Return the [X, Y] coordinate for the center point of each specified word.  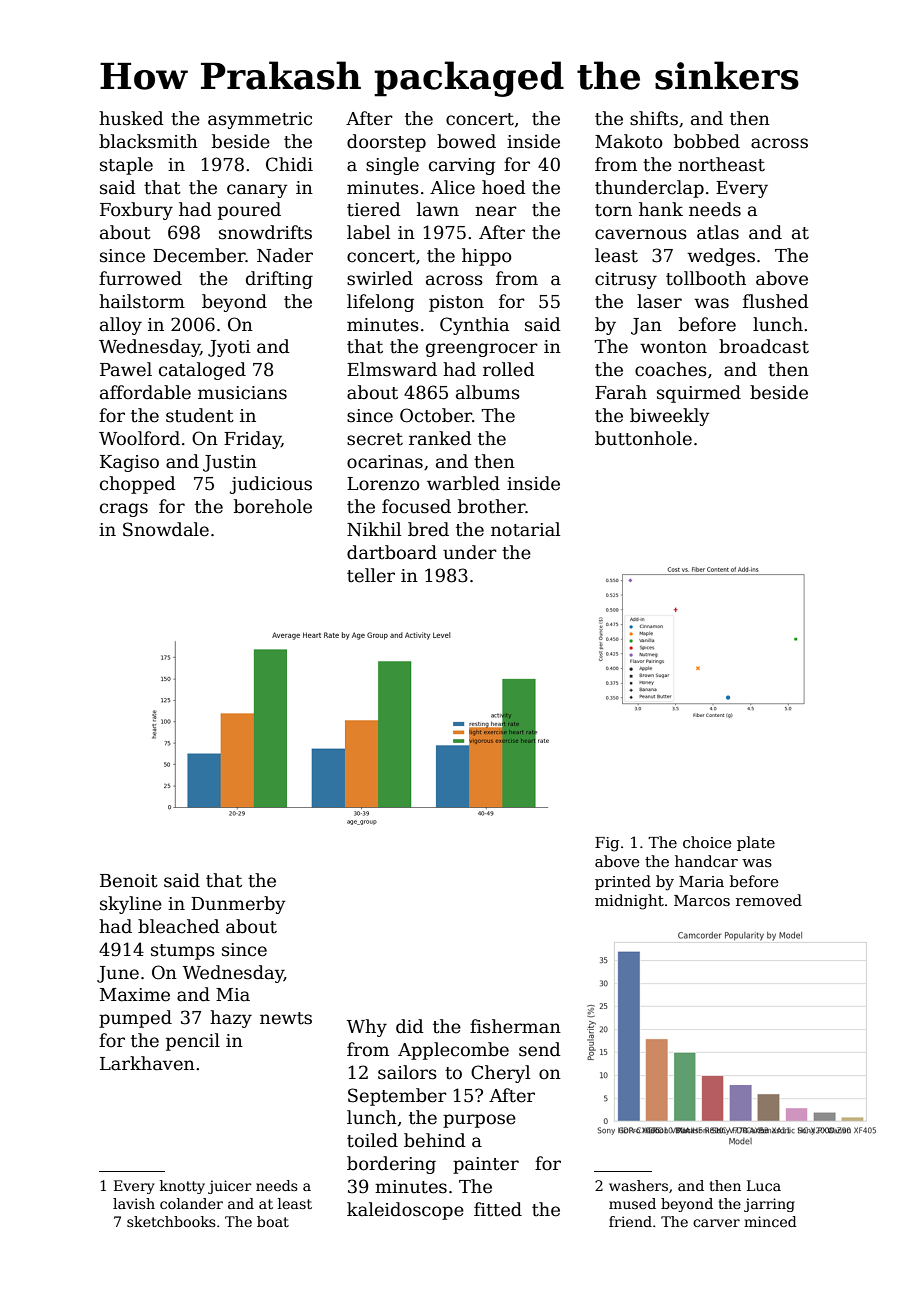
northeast [721, 164]
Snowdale [166, 529]
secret [375, 439]
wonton [673, 347]
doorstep [386, 143]
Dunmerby [238, 905]
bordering [391, 1165]
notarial [525, 529]
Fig [607, 844]
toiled [372, 1140]
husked [131, 118]
